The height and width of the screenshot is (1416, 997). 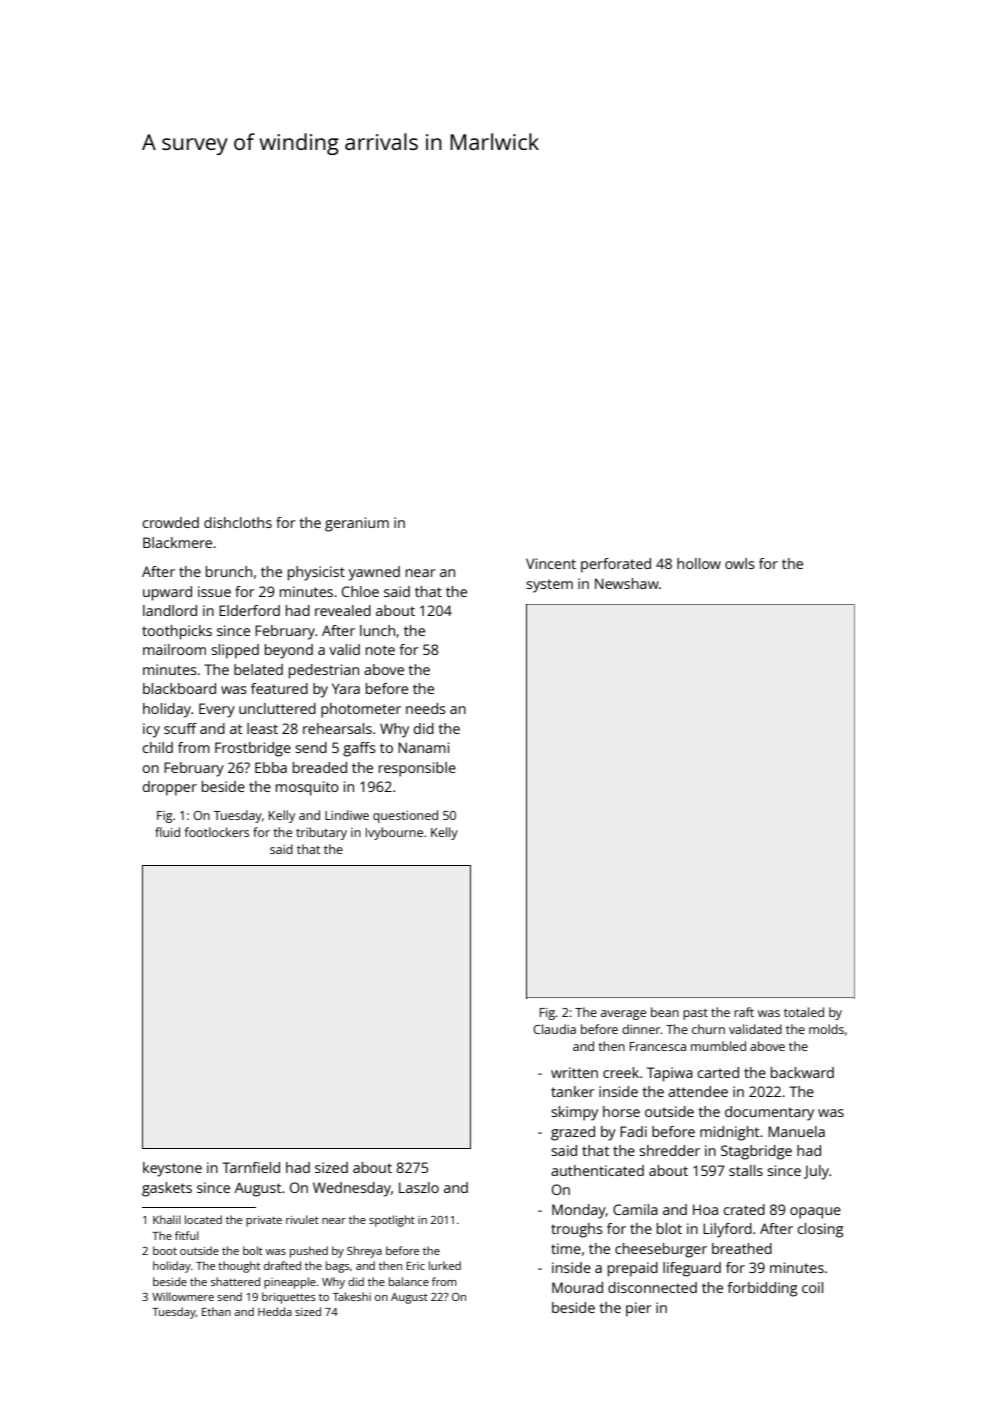 I want to click on Tarnfield, so click(x=251, y=1167).
